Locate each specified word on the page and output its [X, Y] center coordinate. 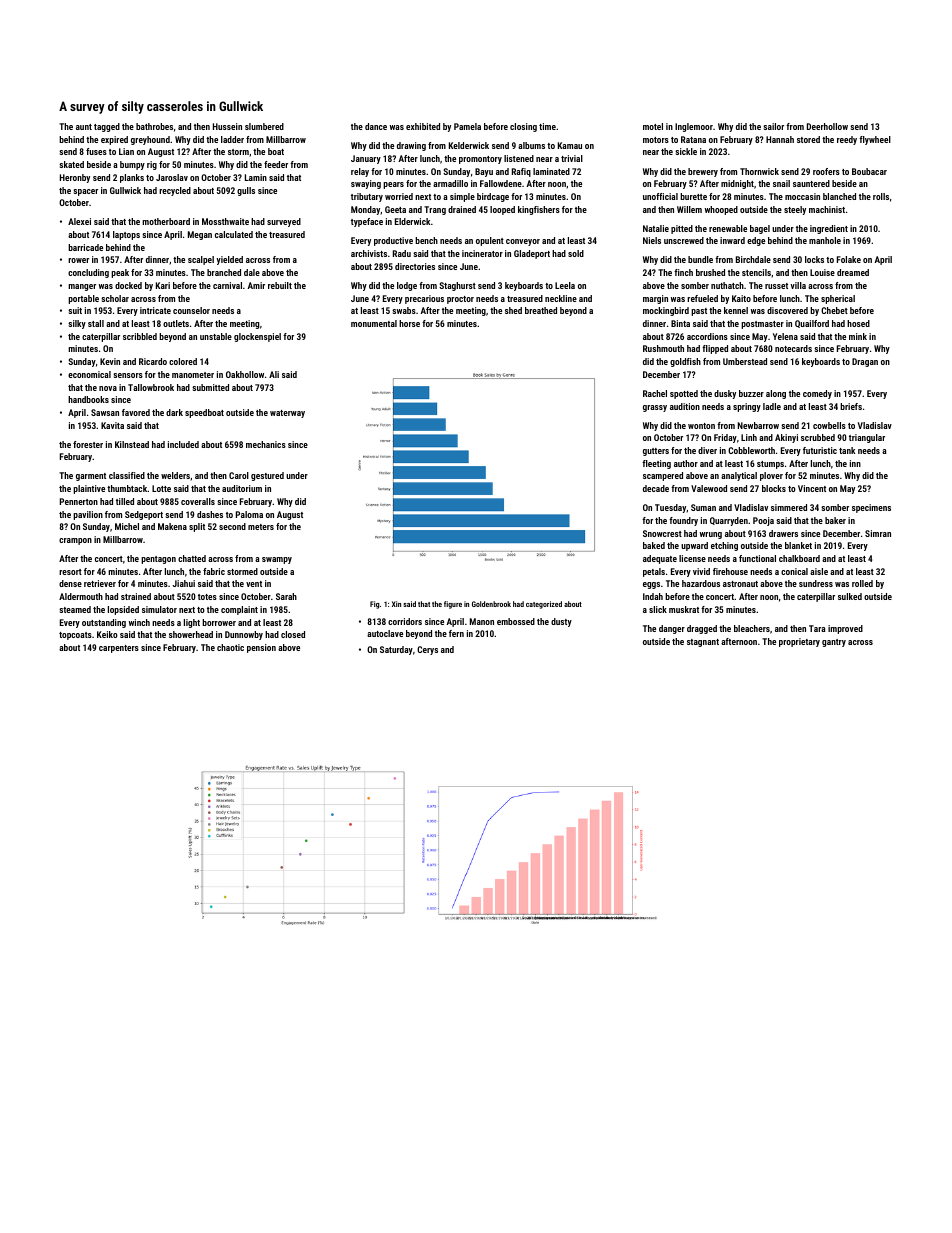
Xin [396, 604]
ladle [772, 406]
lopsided [123, 610]
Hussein [227, 126]
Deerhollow [827, 126]
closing [523, 127]
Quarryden [729, 521]
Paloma [249, 514]
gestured [267, 476]
